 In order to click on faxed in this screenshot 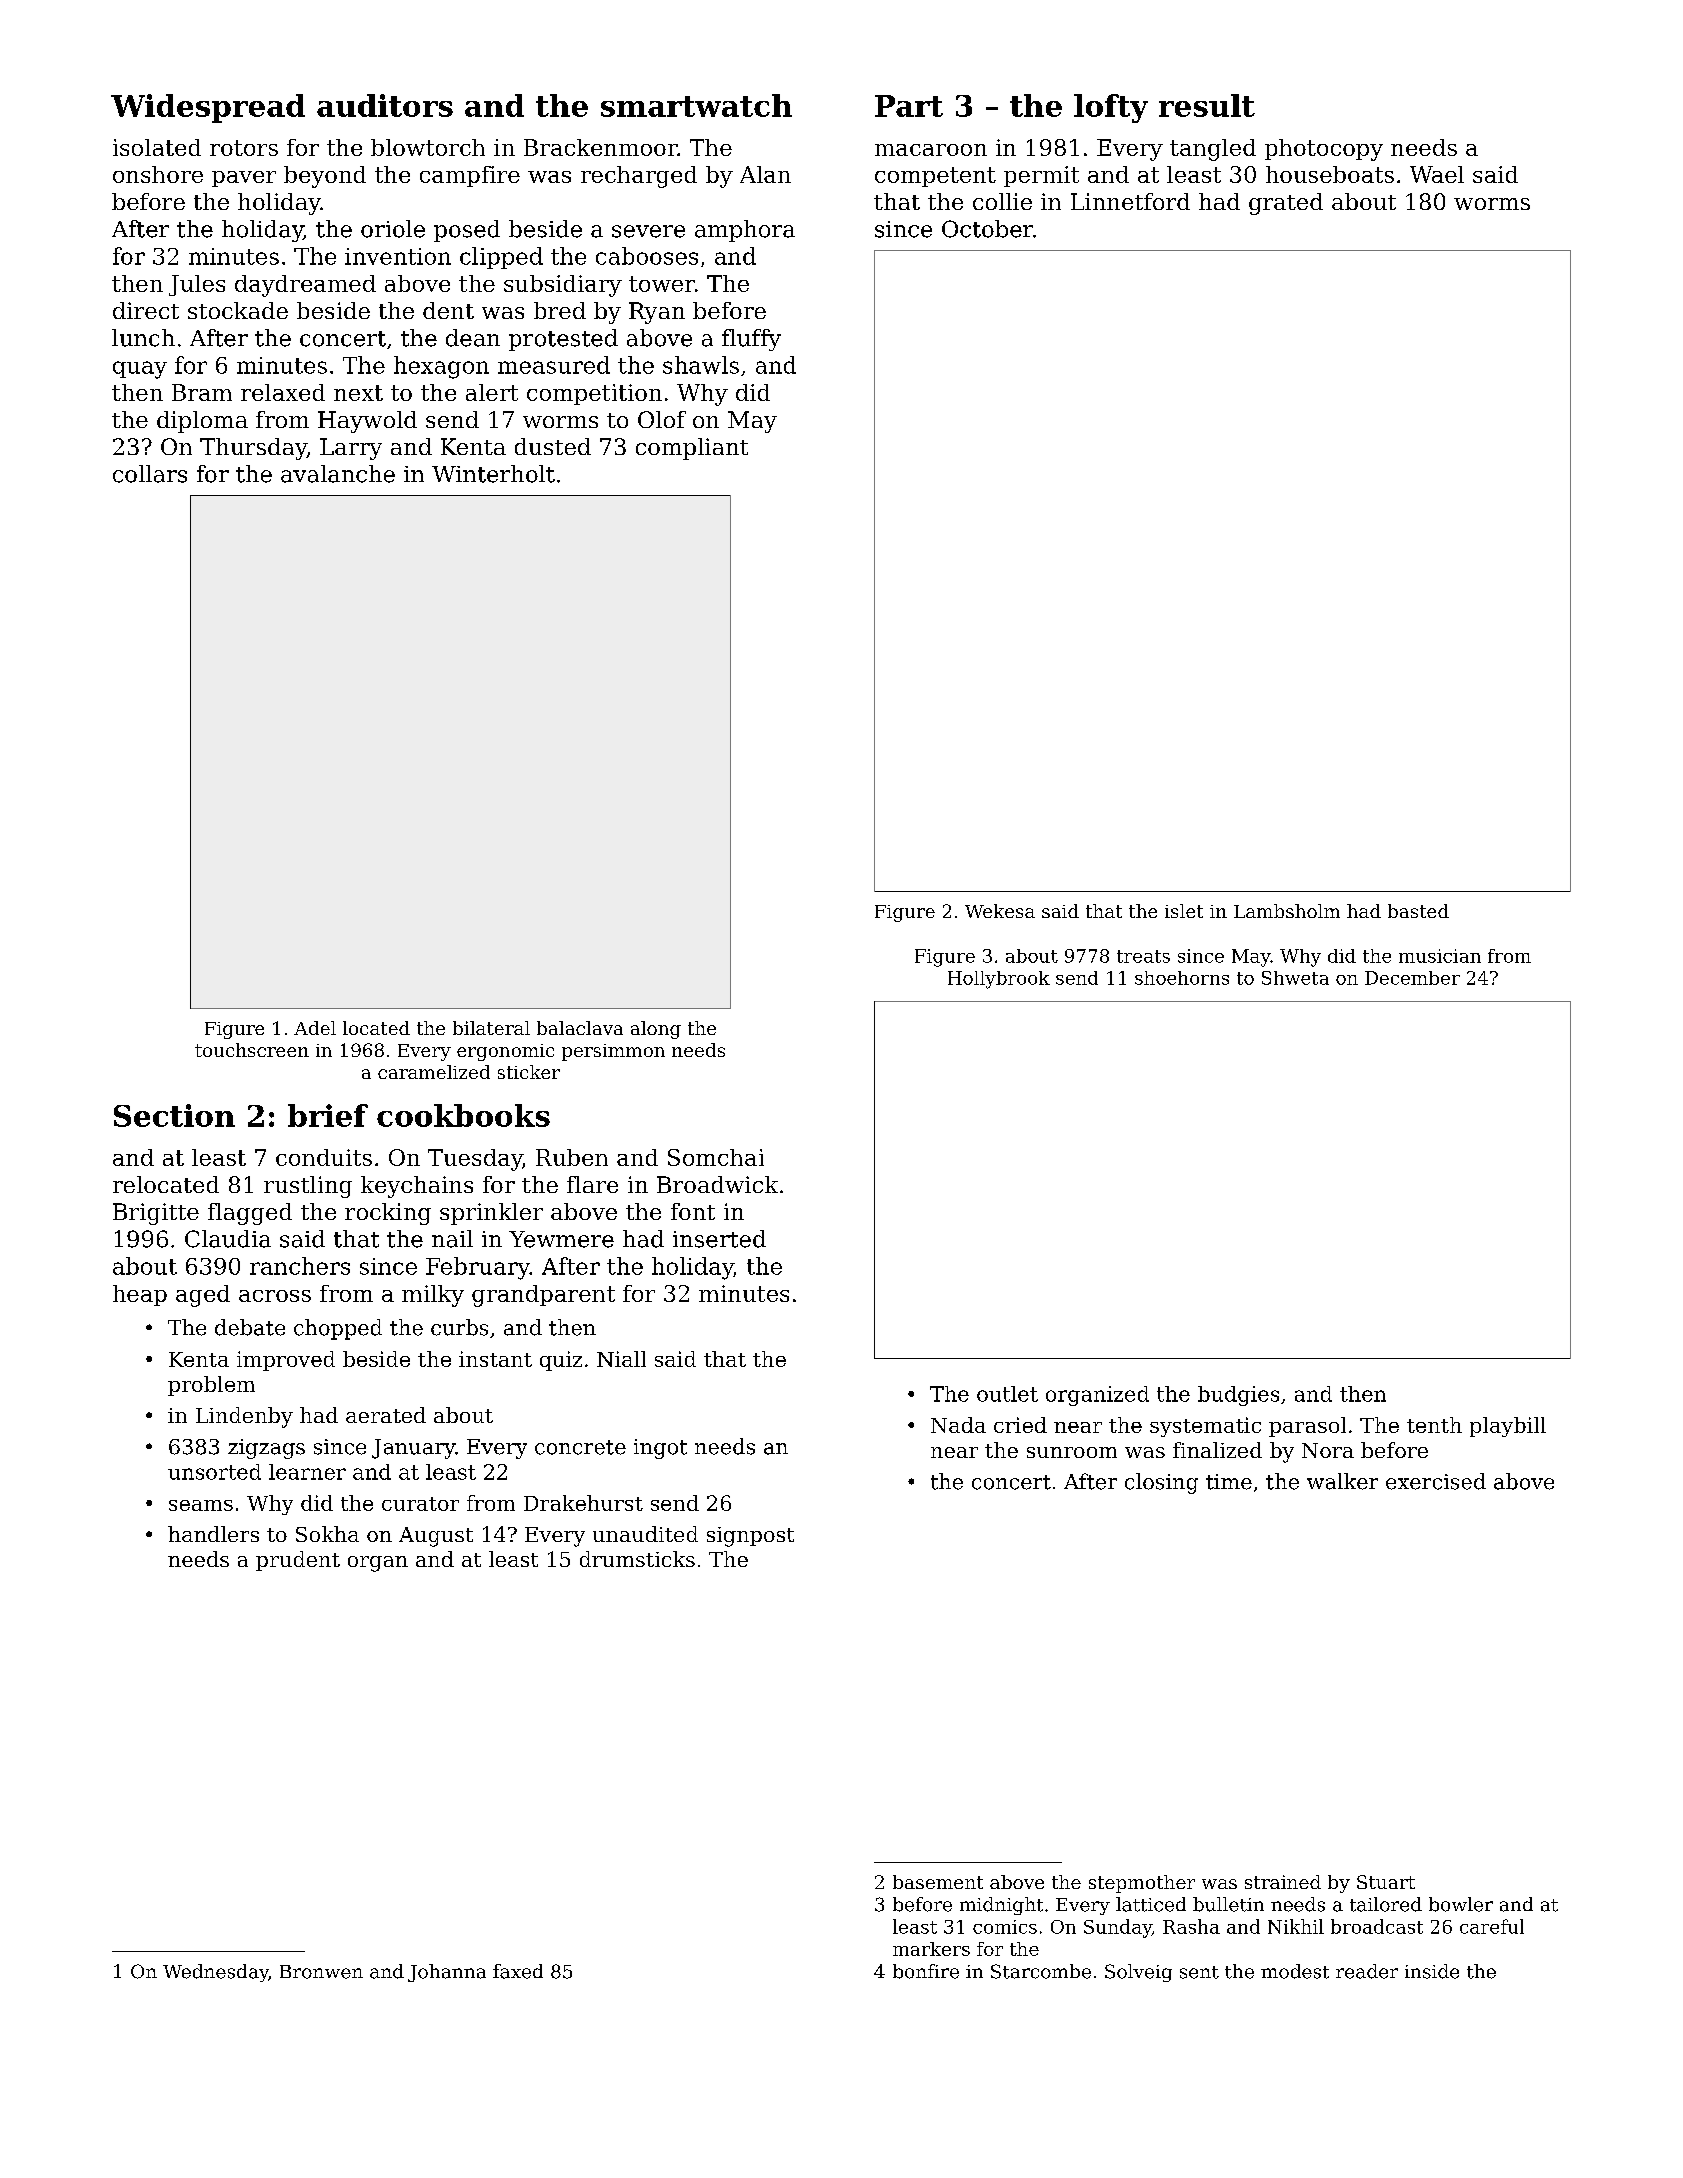, I will do `click(518, 1971)`.
